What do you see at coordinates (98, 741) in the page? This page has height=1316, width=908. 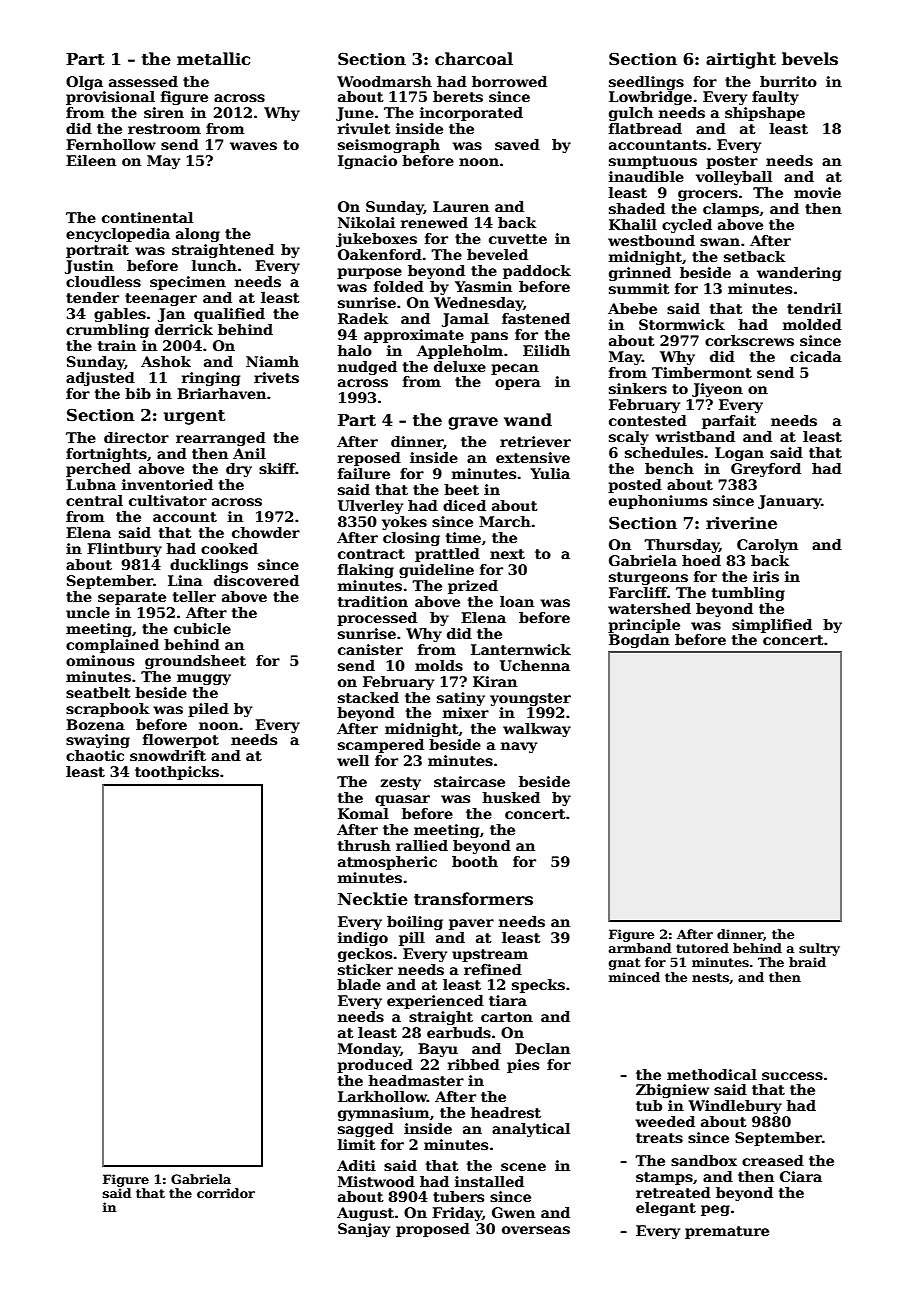 I see `swaying` at bounding box center [98, 741].
